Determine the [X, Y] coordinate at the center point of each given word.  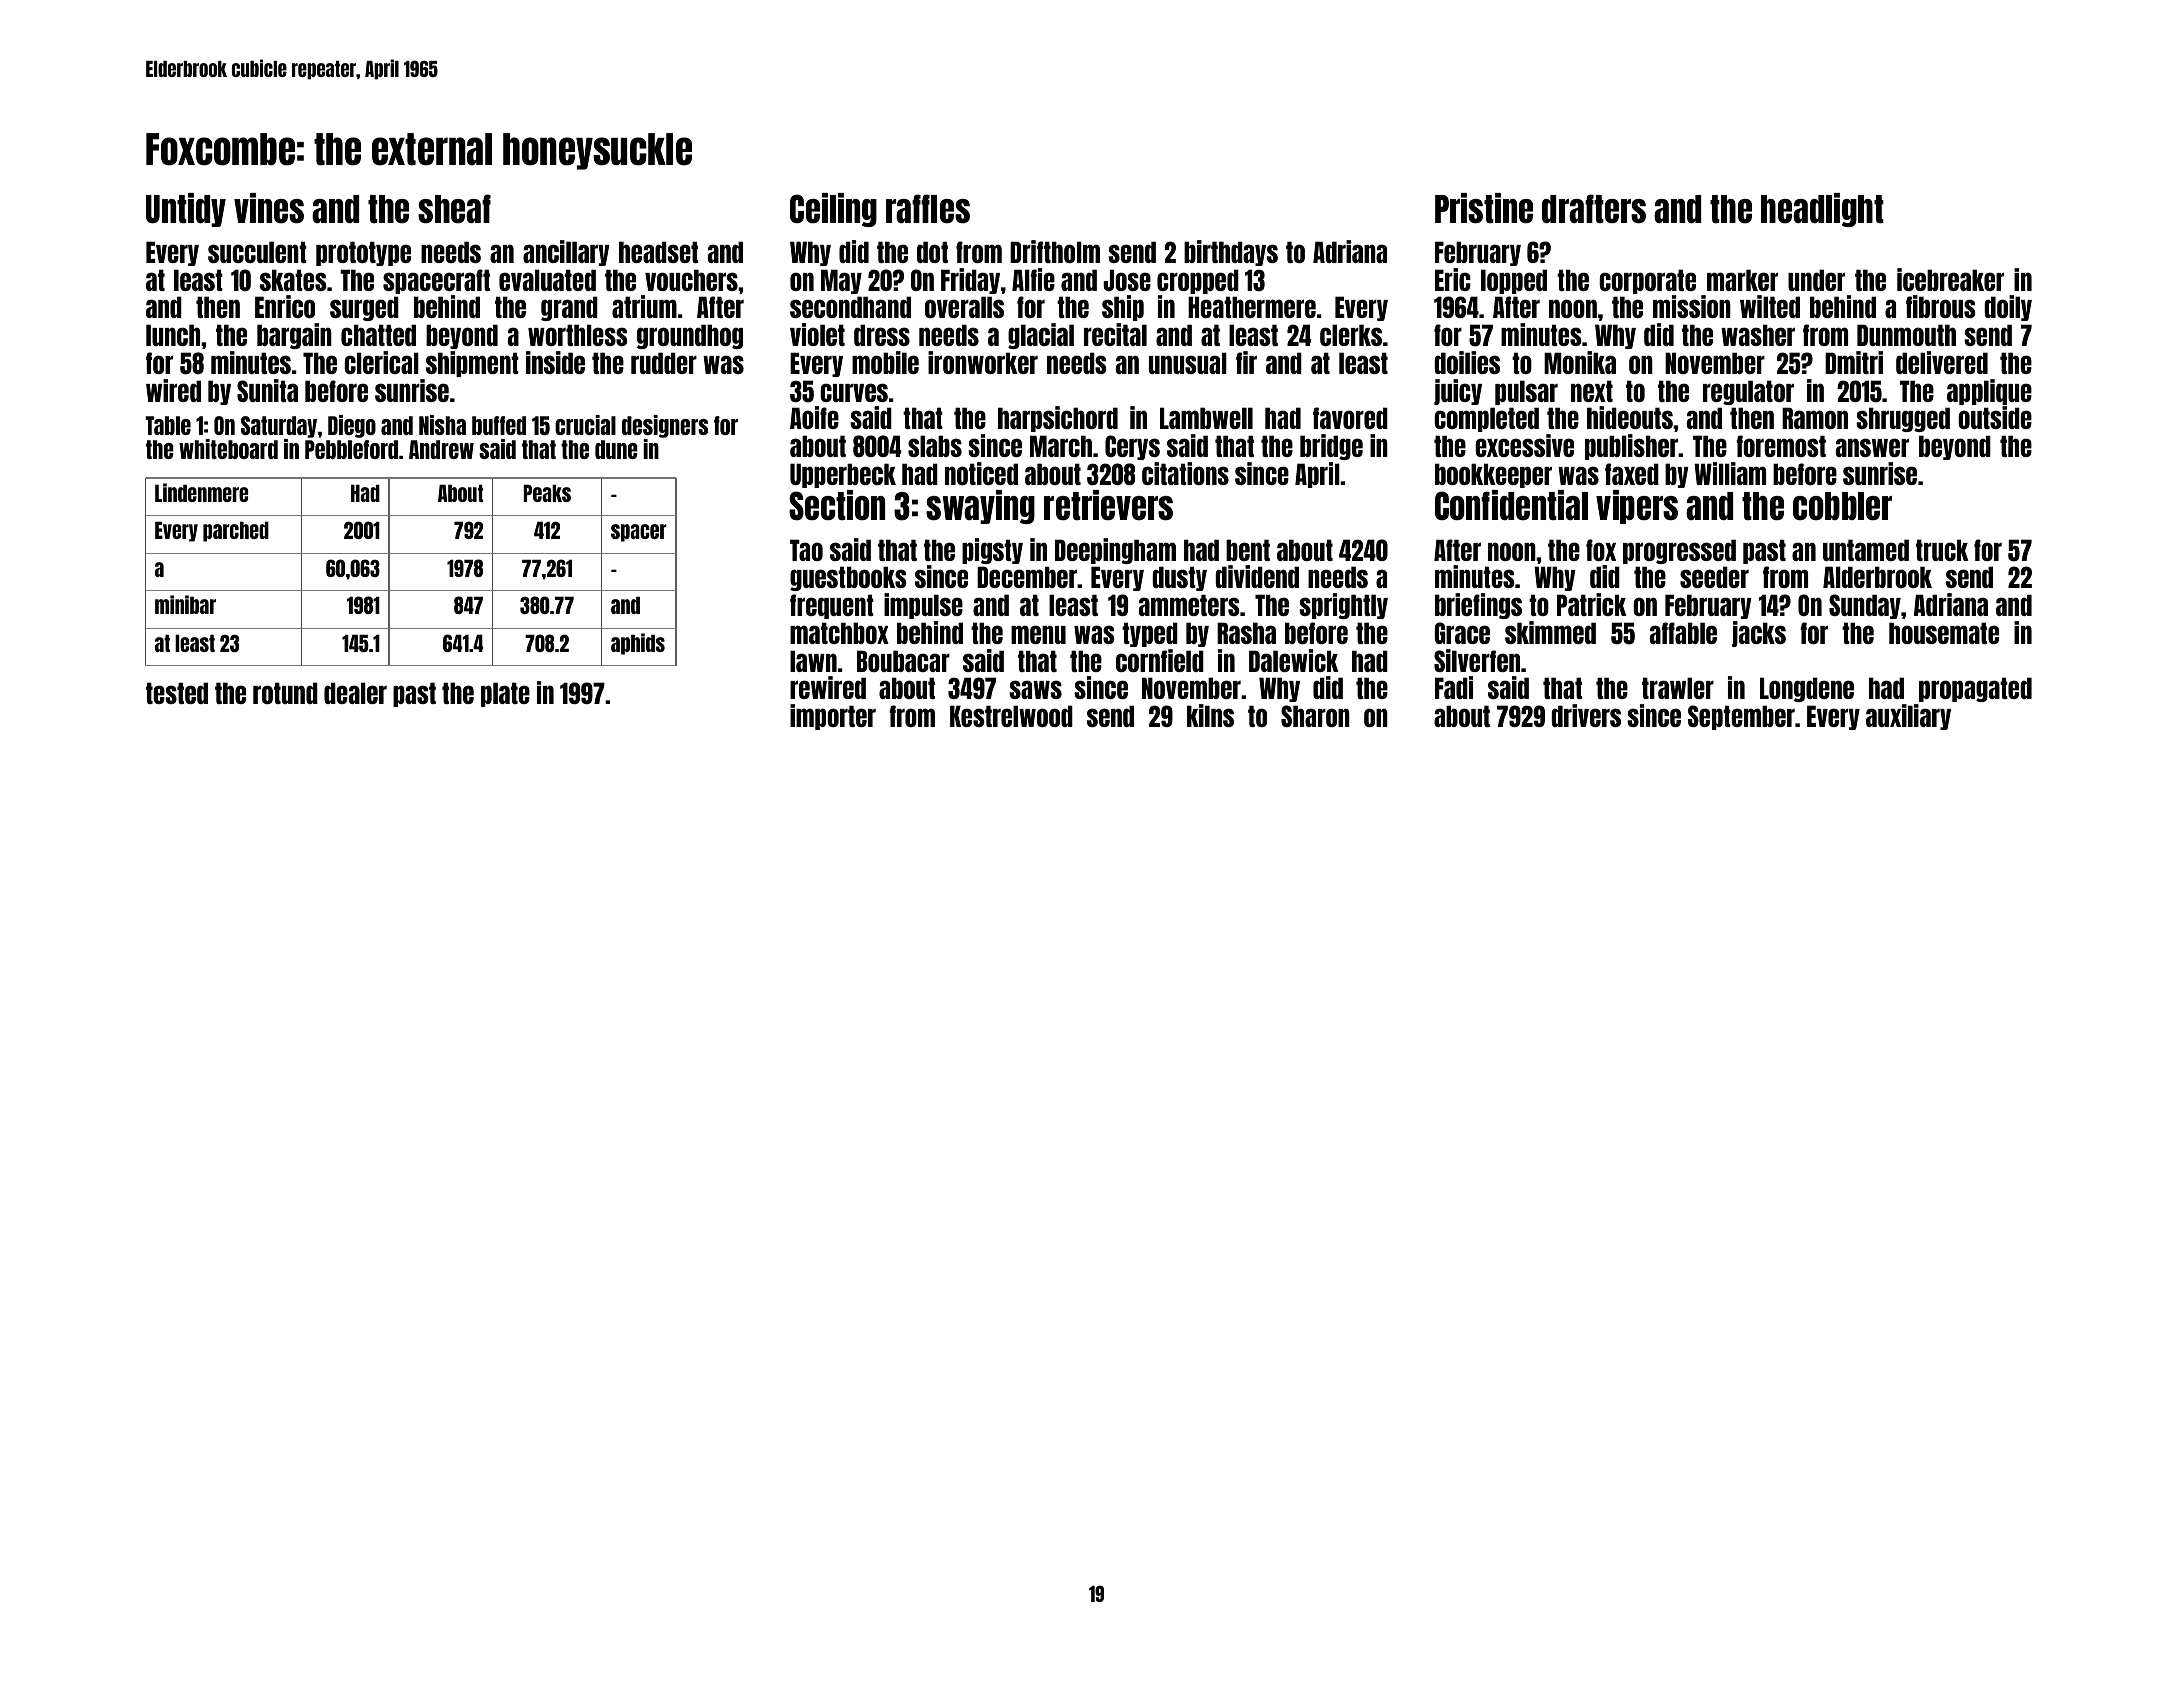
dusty [1179, 578]
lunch [173, 335]
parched [236, 532]
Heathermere [1252, 307]
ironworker [983, 362]
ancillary [566, 253]
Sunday [1865, 606]
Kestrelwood [1011, 716]
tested [177, 693]
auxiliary [1908, 717]
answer [1872, 447]
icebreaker [1950, 279]
